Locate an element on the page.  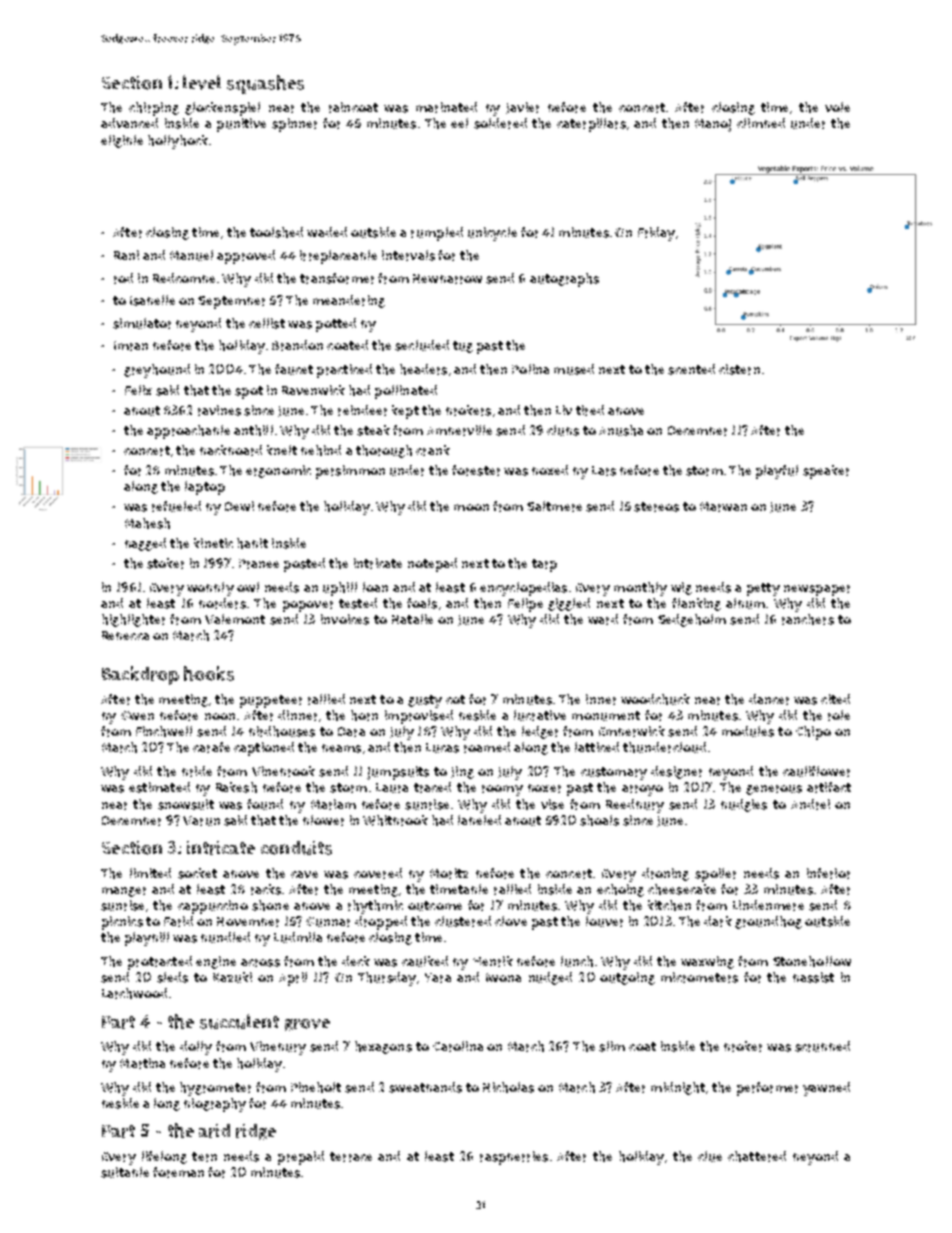
eligible is located at coordinates (122, 141).
